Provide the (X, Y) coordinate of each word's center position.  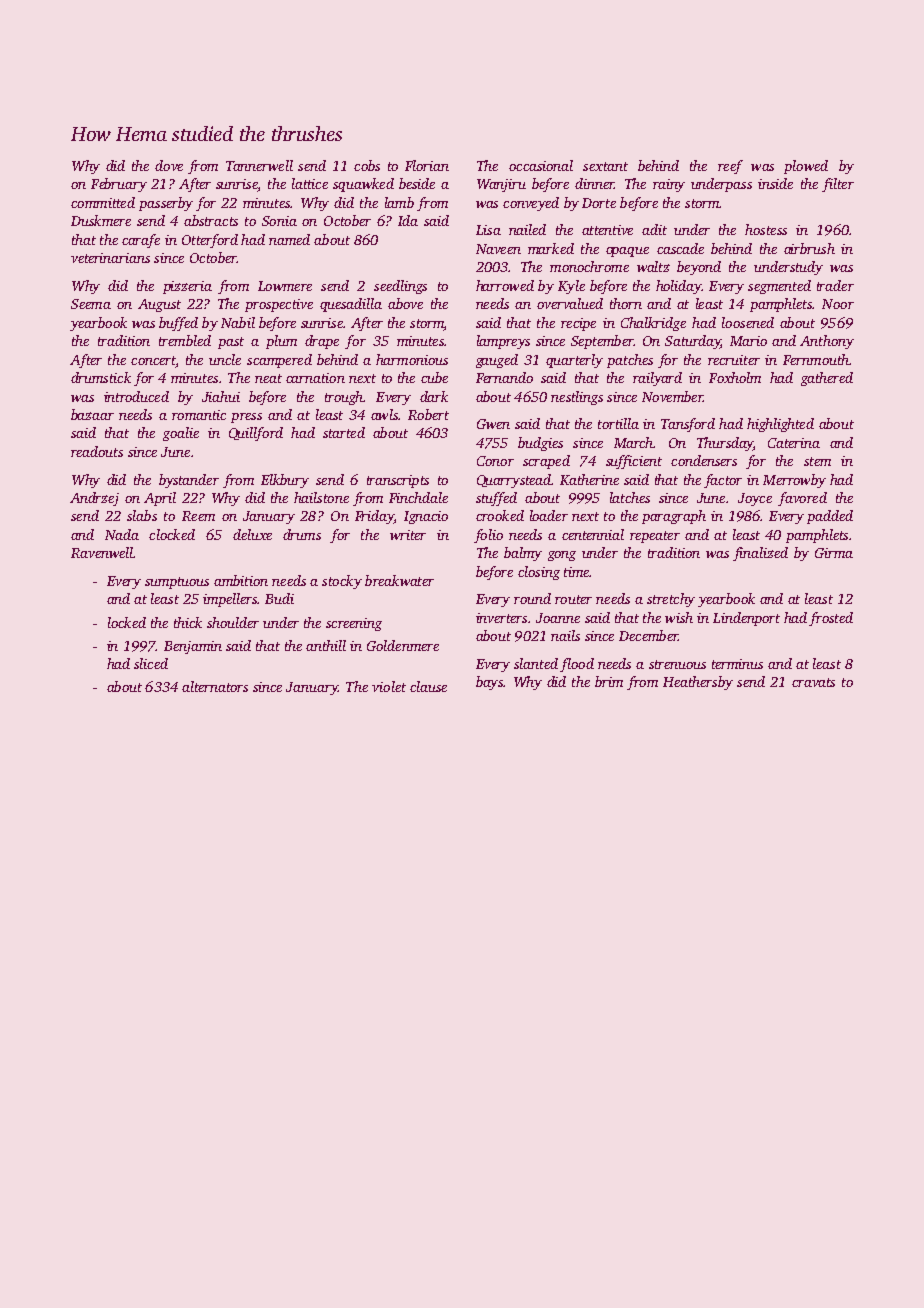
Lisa (488, 230)
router (573, 599)
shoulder (233, 622)
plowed (806, 167)
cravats (813, 682)
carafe (141, 241)
